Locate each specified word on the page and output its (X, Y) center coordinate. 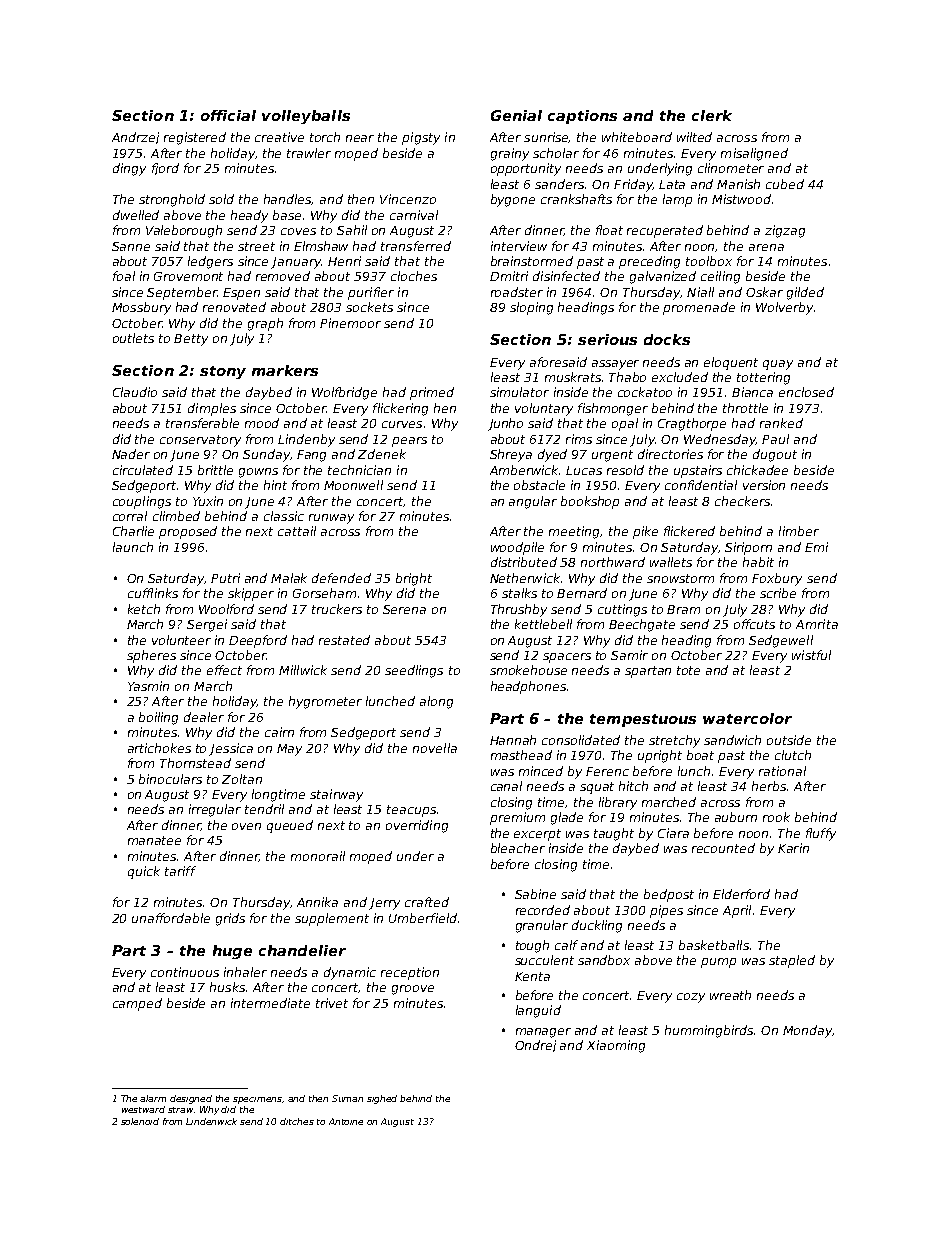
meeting (574, 532)
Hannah (513, 740)
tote (688, 670)
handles (288, 199)
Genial (516, 115)
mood (262, 423)
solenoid (140, 1121)
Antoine (346, 1121)
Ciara (673, 833)
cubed (785, 184)
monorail (318, 856)
